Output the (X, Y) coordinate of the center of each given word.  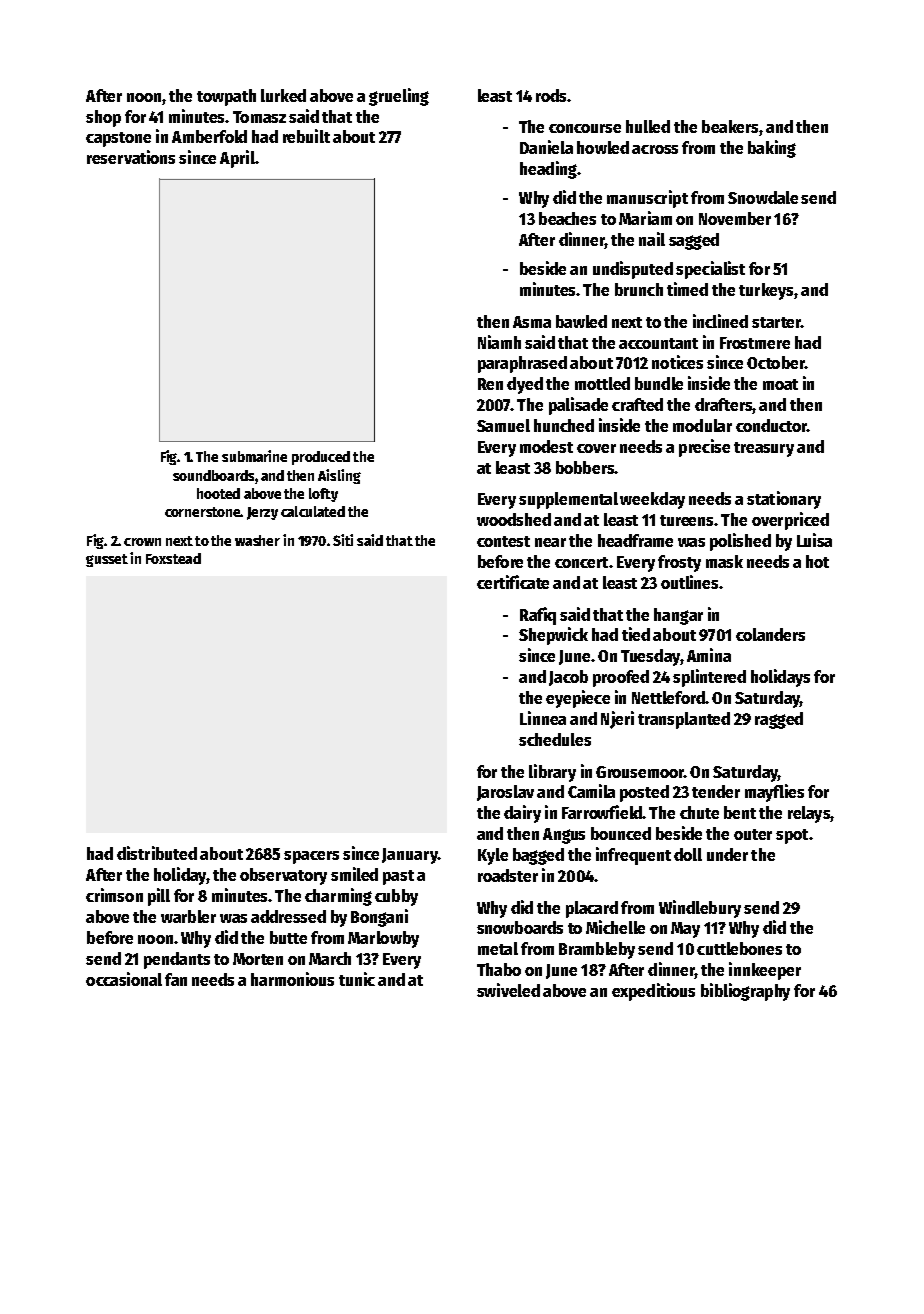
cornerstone (203, 512)
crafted (637, 404)
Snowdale (763, 197)
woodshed (514, 519)
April (237, 159)
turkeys (766, 291)
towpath (226, 97)
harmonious (292, 979)
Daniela (546, 147)
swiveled (508, 990)
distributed (157, 853)
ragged (779, 720)
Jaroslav (505, 793)
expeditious (653, 992)
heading (548, 170)
